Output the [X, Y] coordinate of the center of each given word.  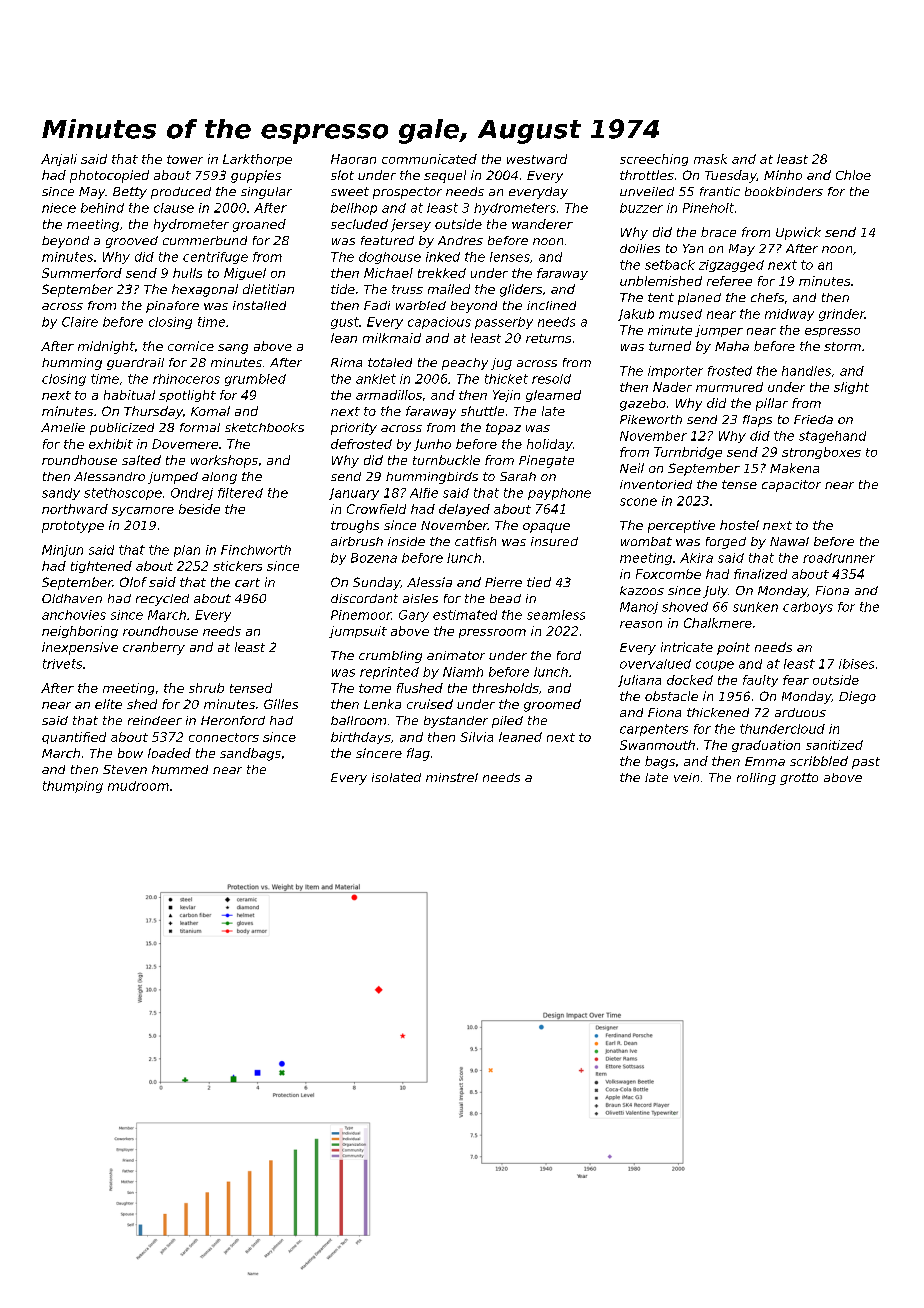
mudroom [138, 786]
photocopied [109, 176]
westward [537, 159]
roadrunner [839, 558]
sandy [61, 494]
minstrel [452, 777]
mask [710, 159]
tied [539, 582]
